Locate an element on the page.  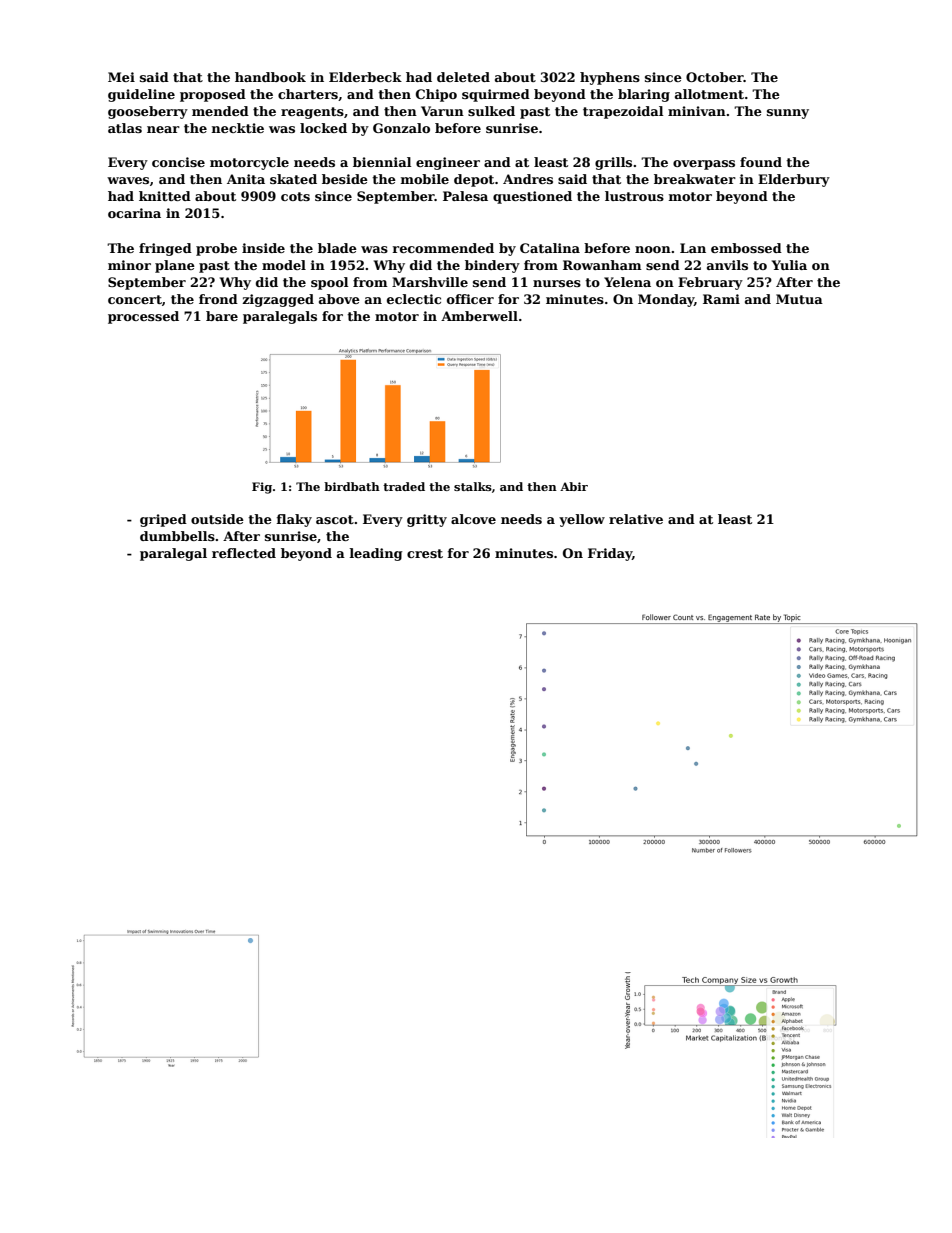
handbook is located at coordinates (270, 77).
